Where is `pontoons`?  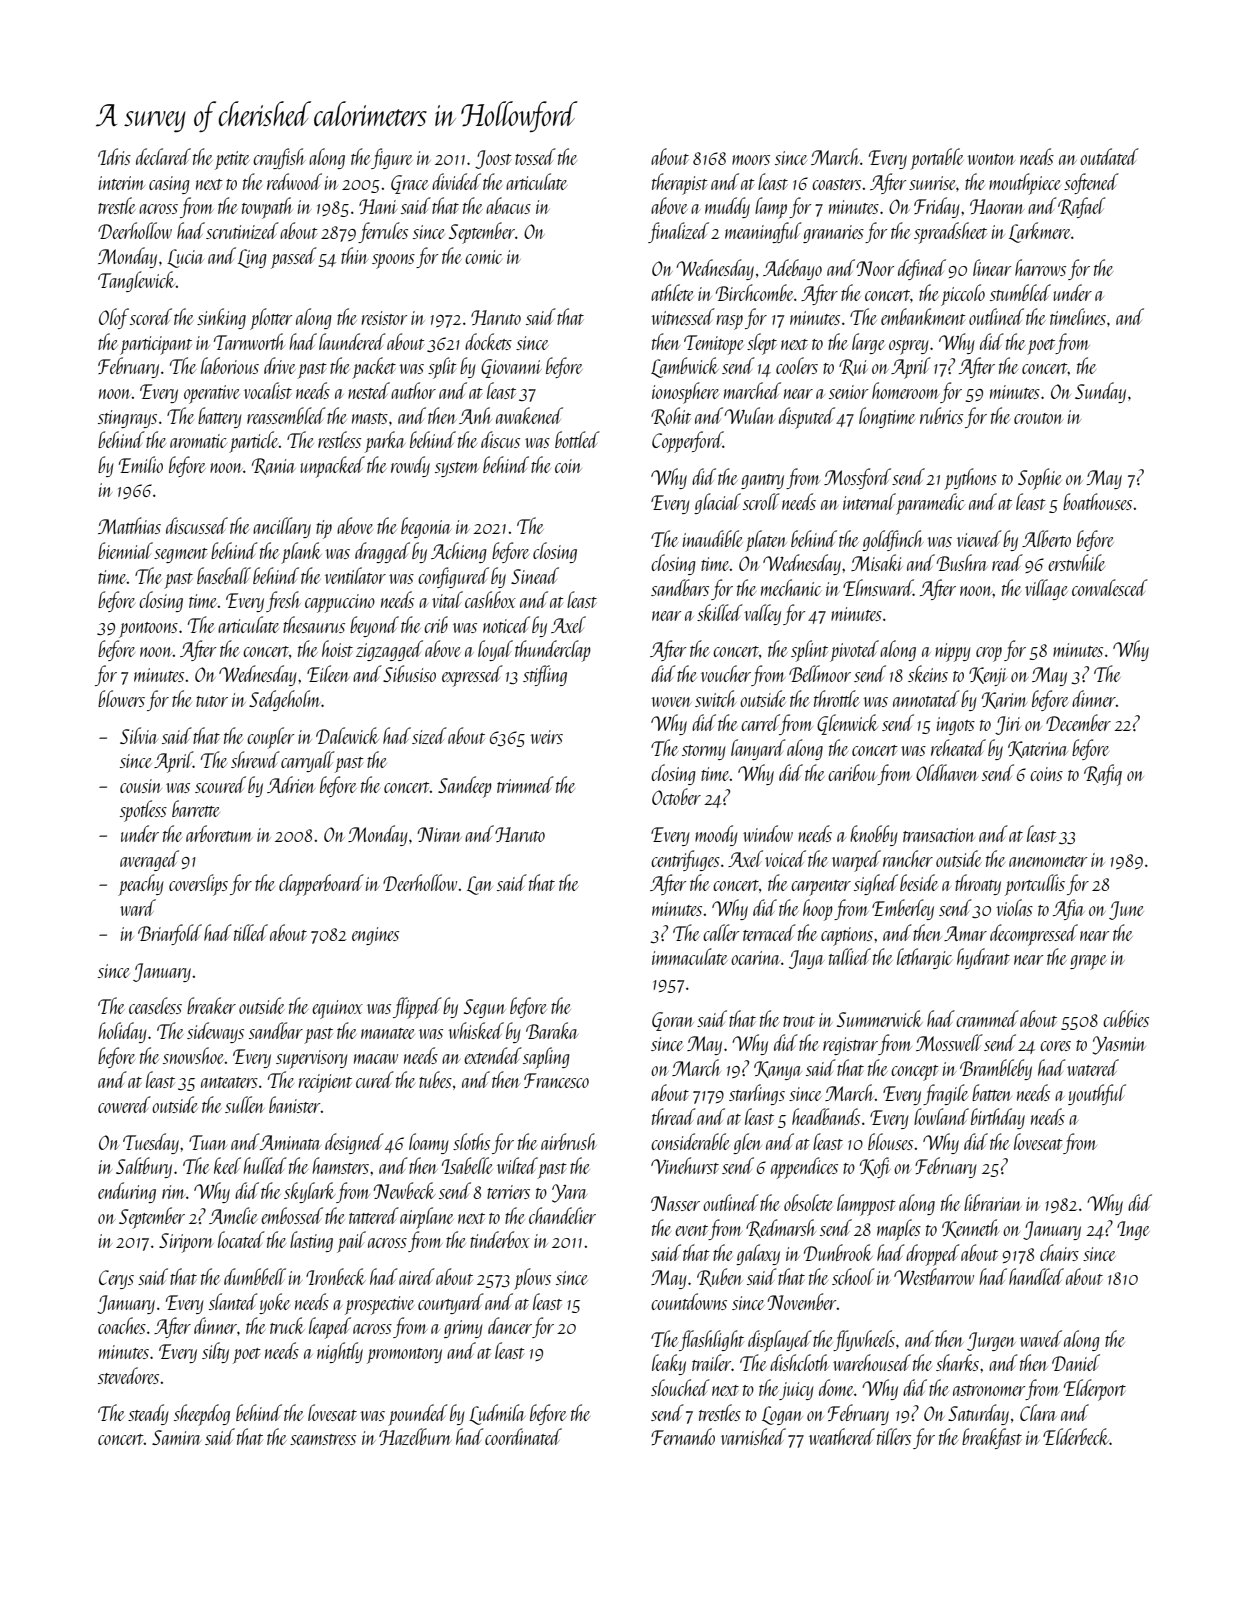 pontoons is located at coordinates (148, 630).
